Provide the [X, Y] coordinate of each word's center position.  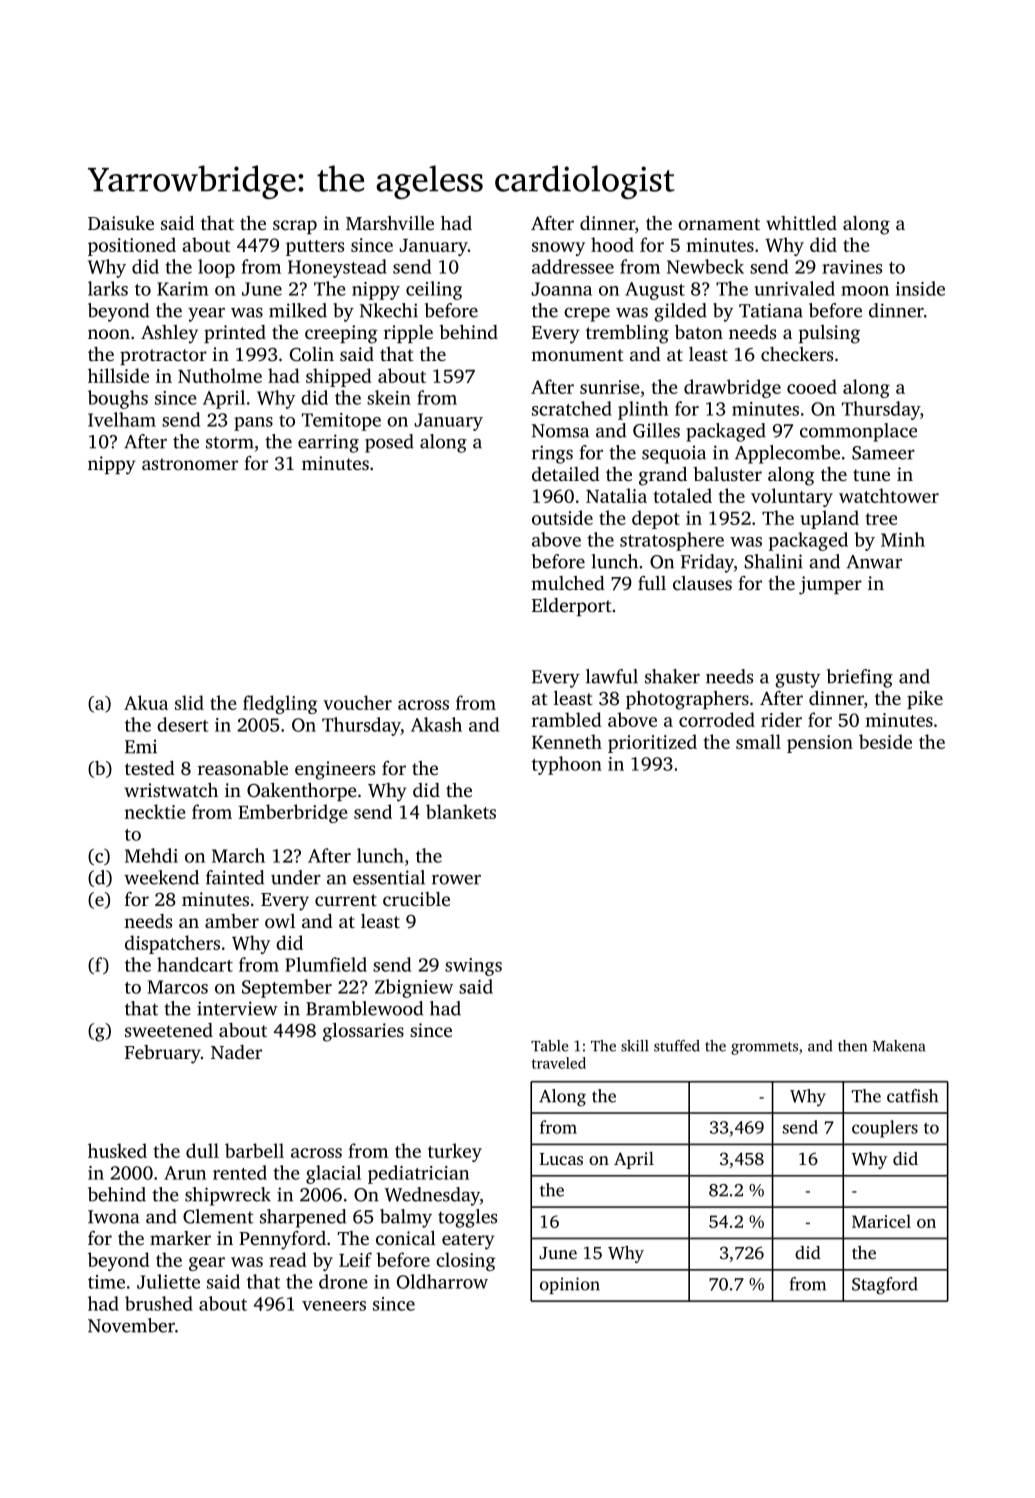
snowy [558, 249]
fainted [235, 877]
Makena [899, 1046]
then [852, 1046]
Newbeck [705, 266]
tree [881, 519]
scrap [295, 227]
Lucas [561, 1159]
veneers [334, 1306]
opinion [570, 1285]
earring [328, 443]
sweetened [169, 1030]
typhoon [567, 765]
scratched [572, 408]
